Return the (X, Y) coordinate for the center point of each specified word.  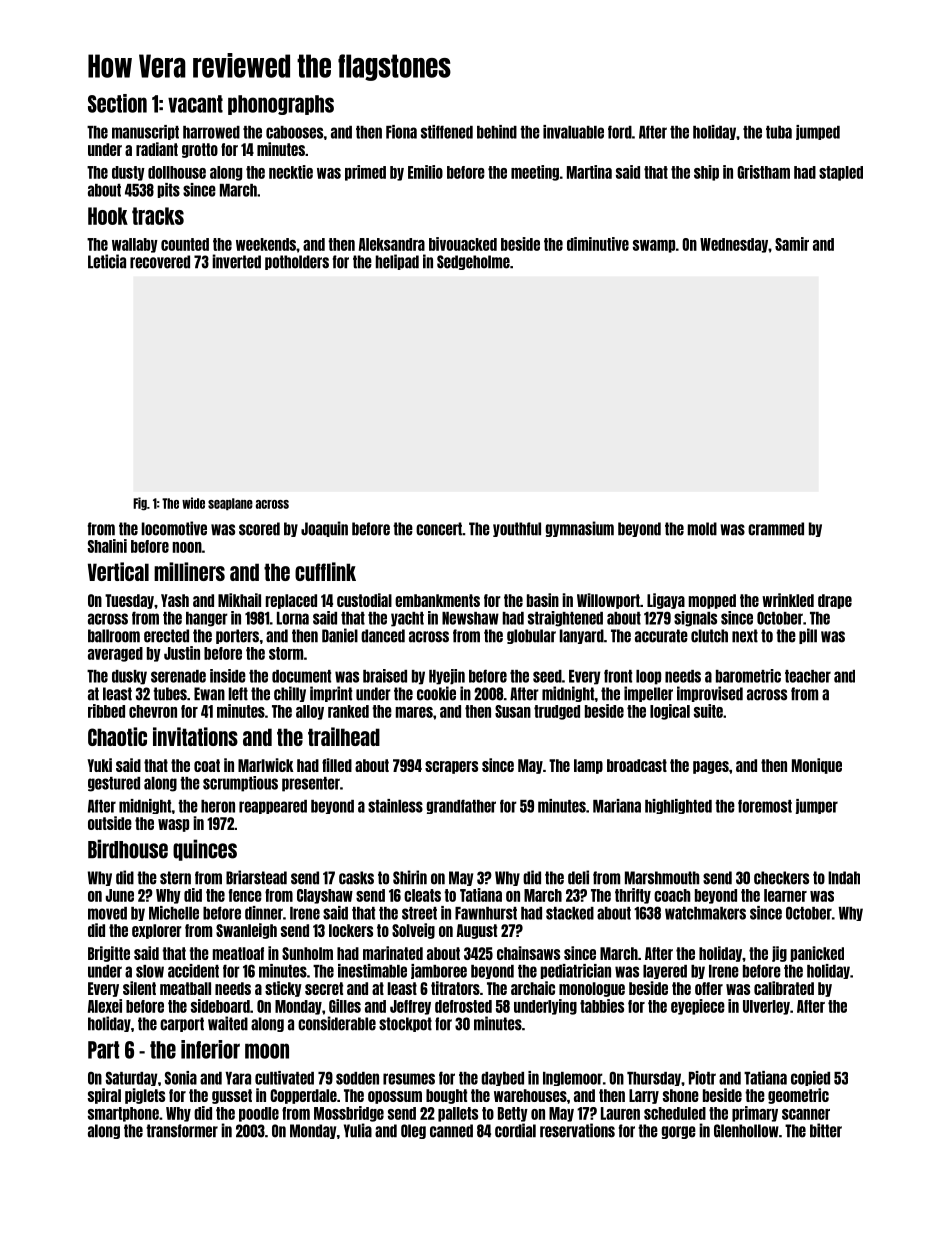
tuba (779, 132)
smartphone (123, 1114)
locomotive (174, 528)
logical (670, 712)
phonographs (281, 105)
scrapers (451, 767)
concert (439, 529)
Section (117, 103)
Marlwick (266, 765)
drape (835, 601)
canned (451, 1131)
